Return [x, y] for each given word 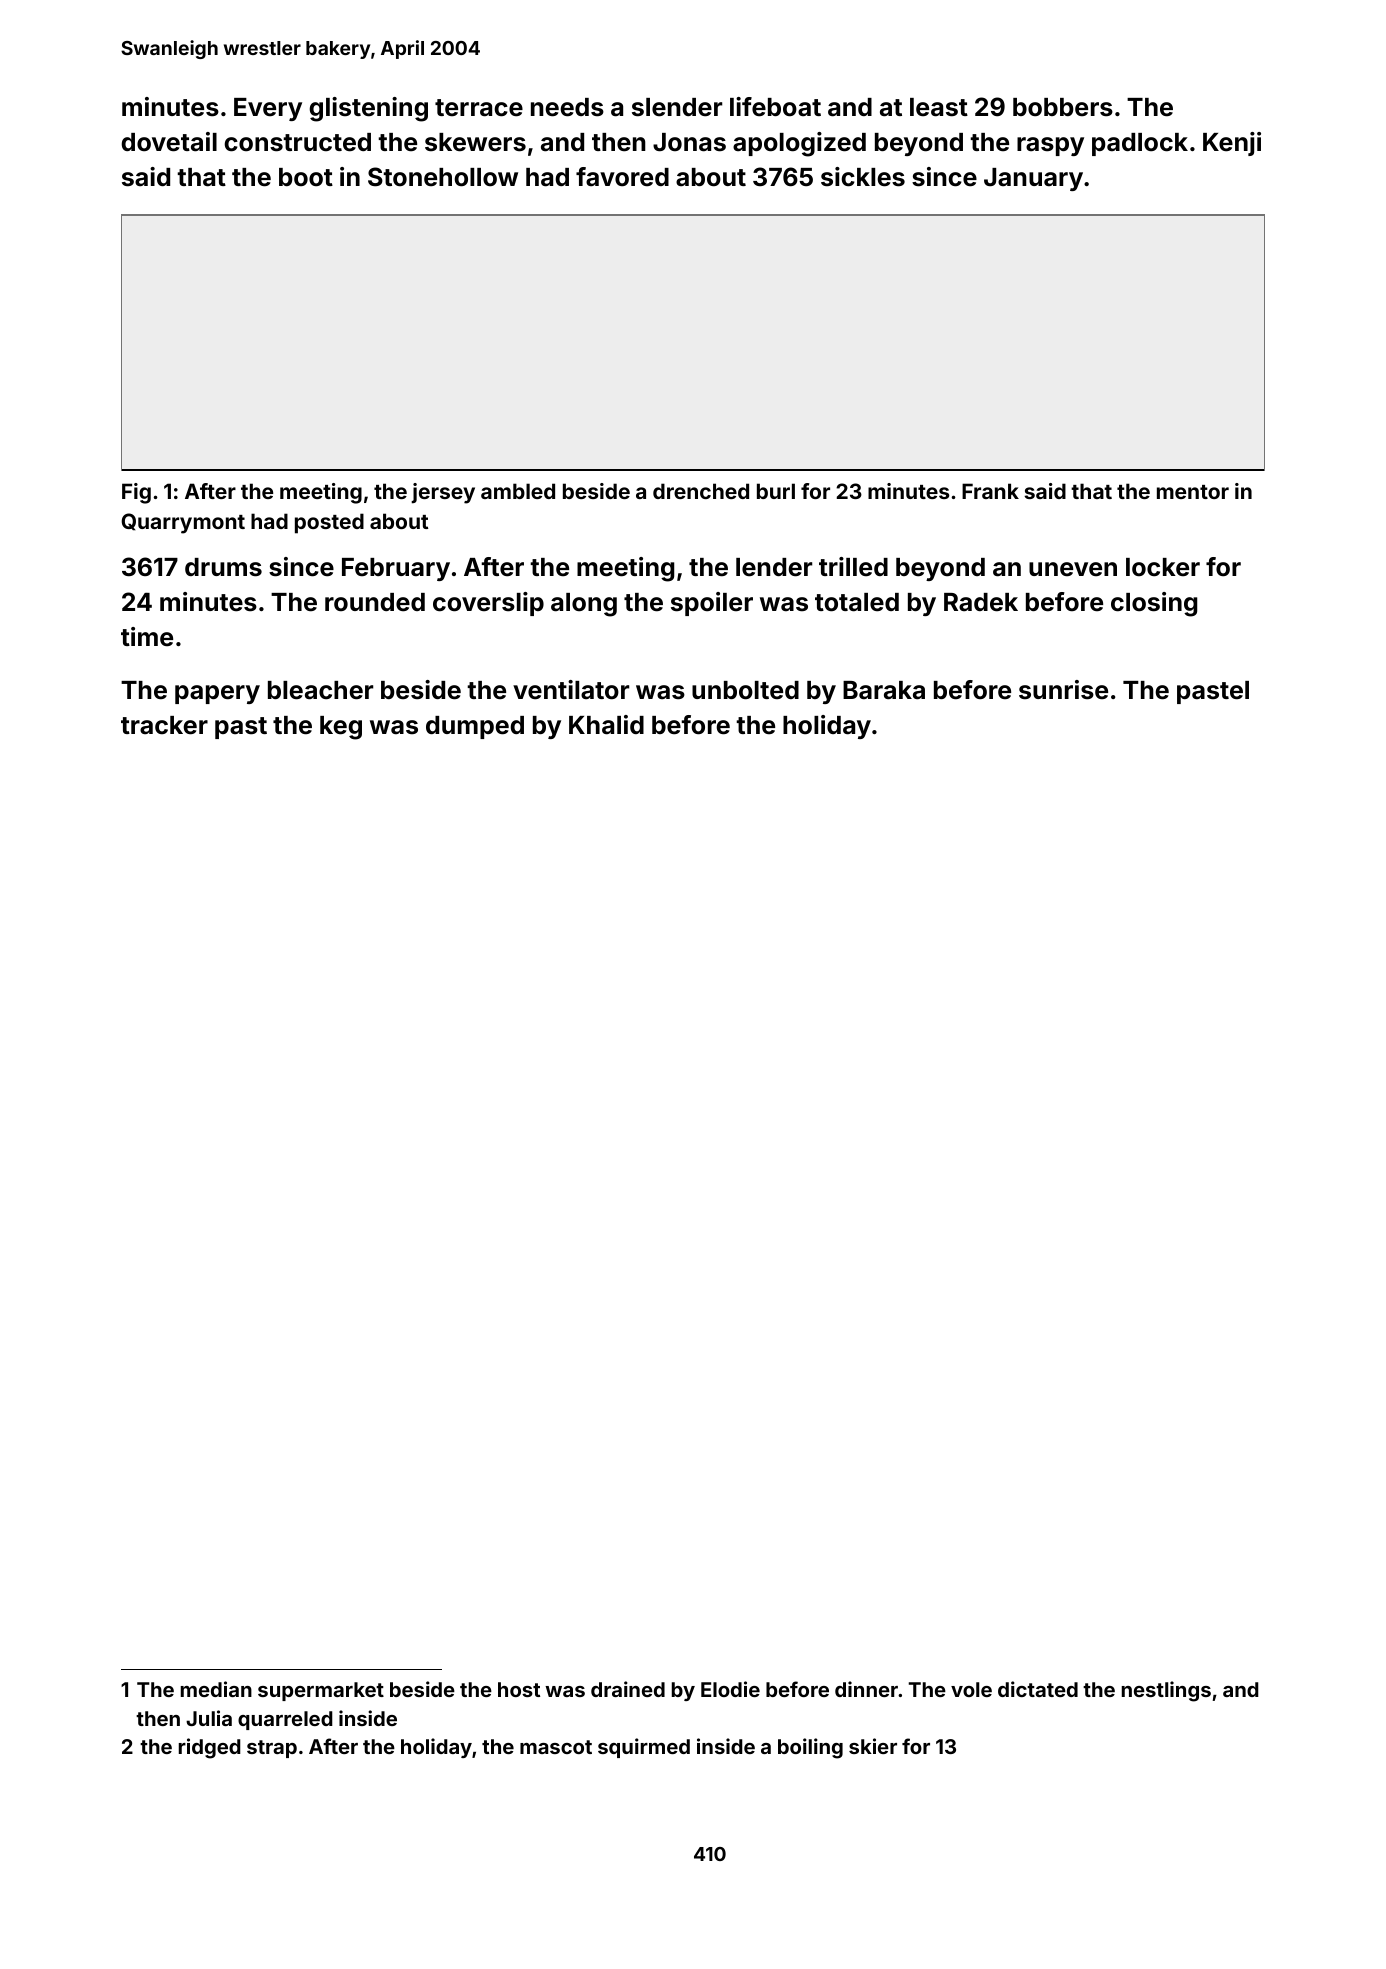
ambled [518, 491]
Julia [209, 1718]
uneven [1073, 569]
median [216, 1689]
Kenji [1232, 144]
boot [306, 177]
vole [971, 1689]
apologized [799, 144]
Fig [136, 493]
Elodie [730, 1689]
